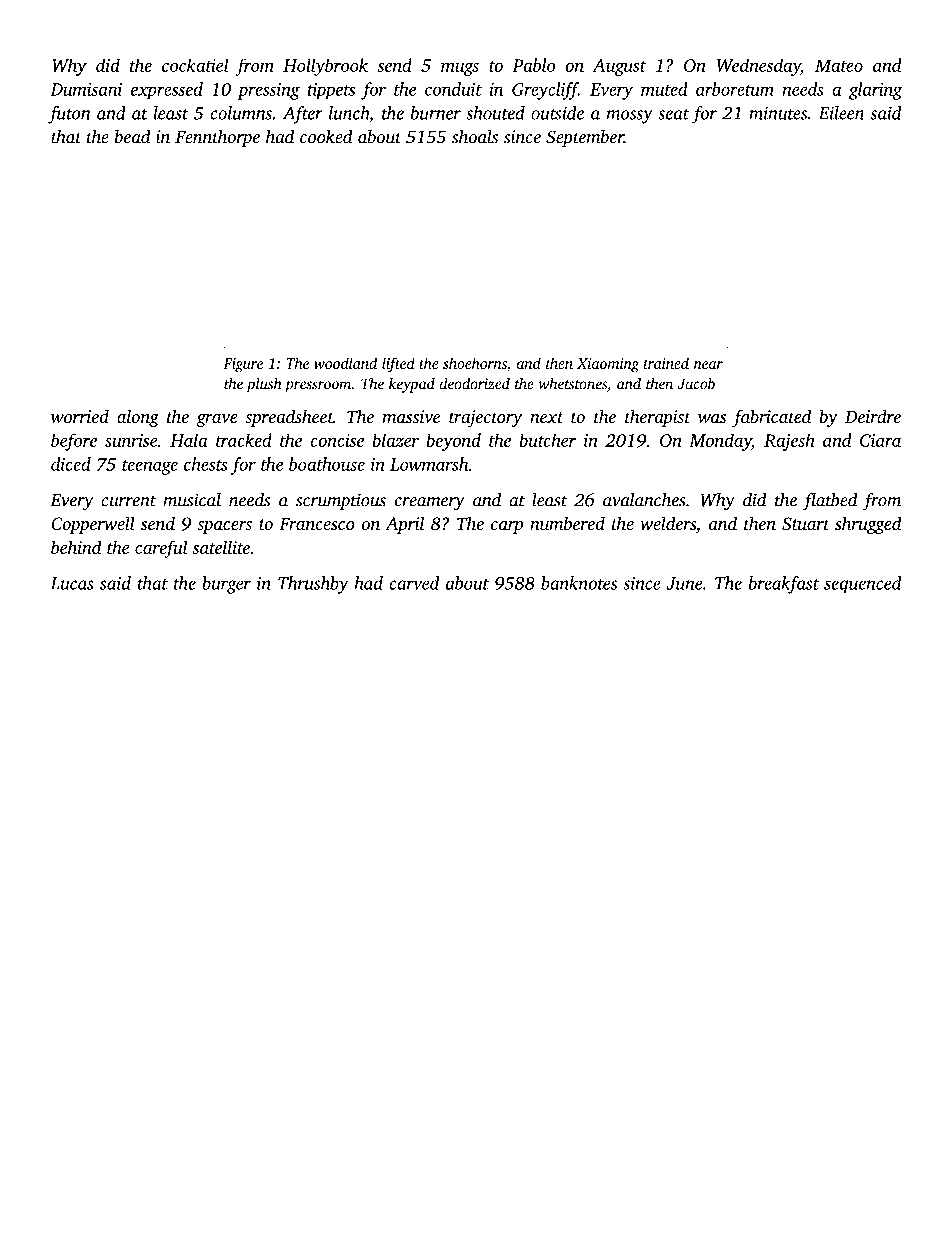  I want to click on massive, so click(411, 416).
